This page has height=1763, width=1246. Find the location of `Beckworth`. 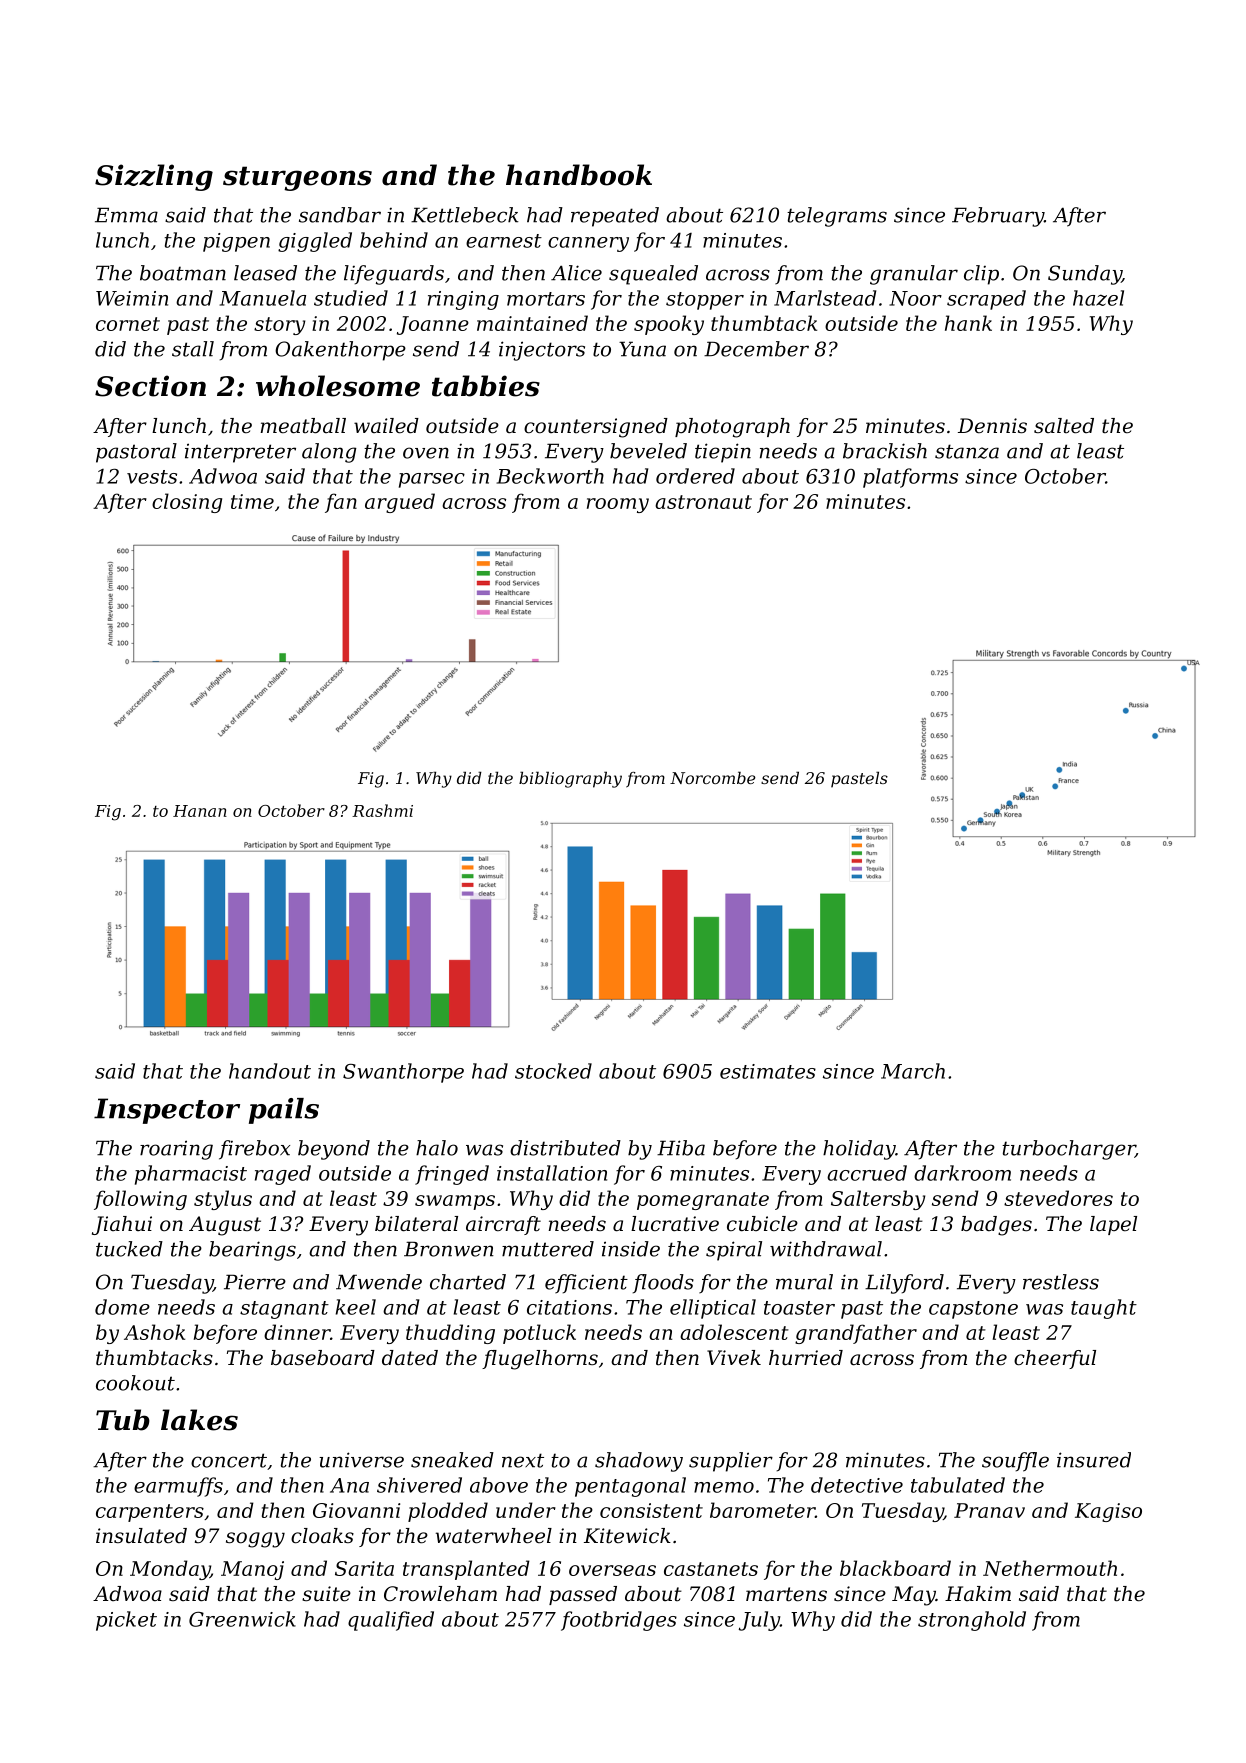

Beckworth is located at coordinates (550, 476).
